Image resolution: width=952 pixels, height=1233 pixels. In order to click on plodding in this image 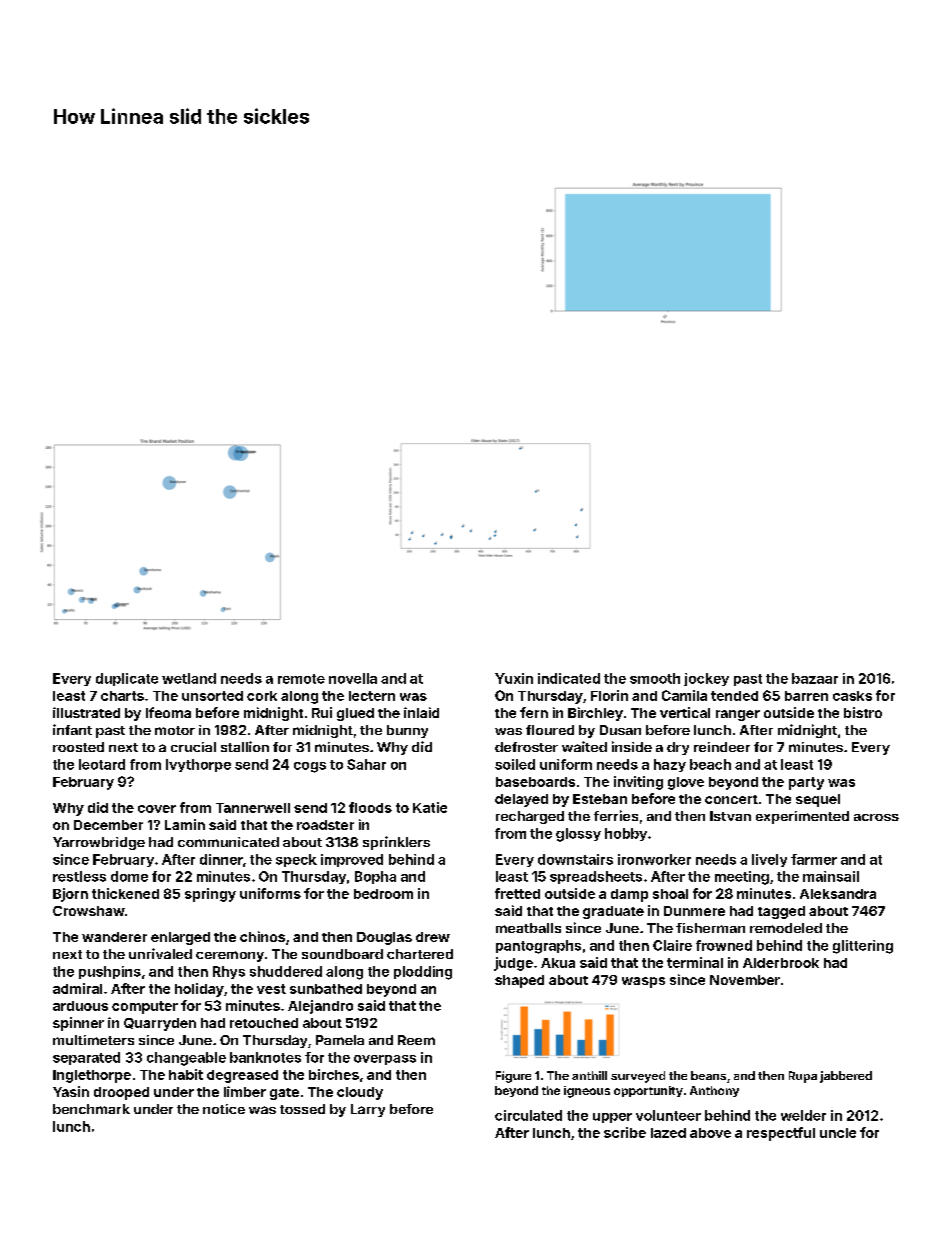, I will do `click(423, 973)`.
